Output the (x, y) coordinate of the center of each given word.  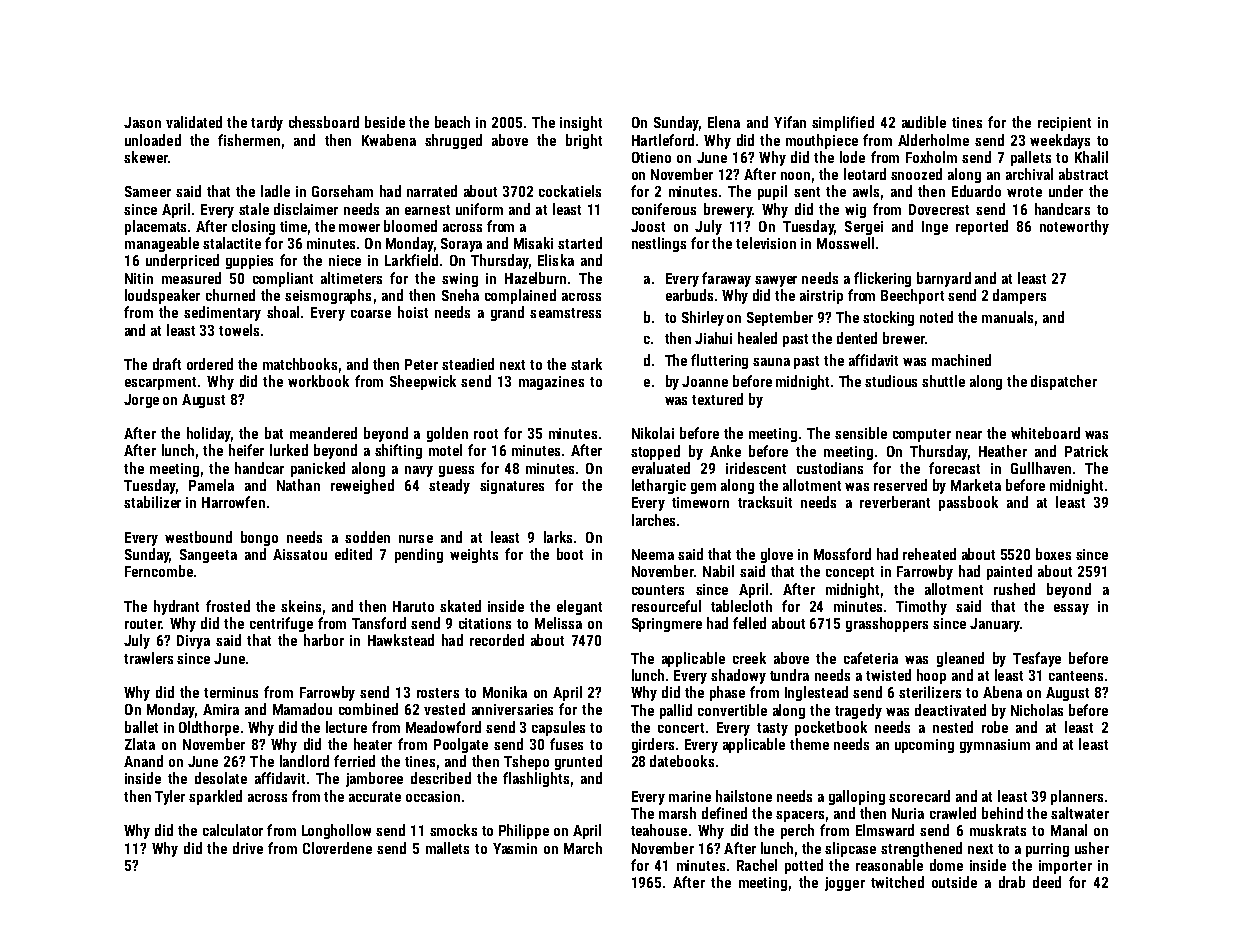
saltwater (1080, 813)
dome (946, 865)
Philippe (524, 831)
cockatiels (570, 191)
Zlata (140, 744)
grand (507, 313)
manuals (1007, 317)
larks (558, 537)
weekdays (1060, 141)
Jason (142, 122)
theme (809, 744)
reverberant (895, 502)
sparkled (215, 797)
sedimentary (222, 313)
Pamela (211, 485)
